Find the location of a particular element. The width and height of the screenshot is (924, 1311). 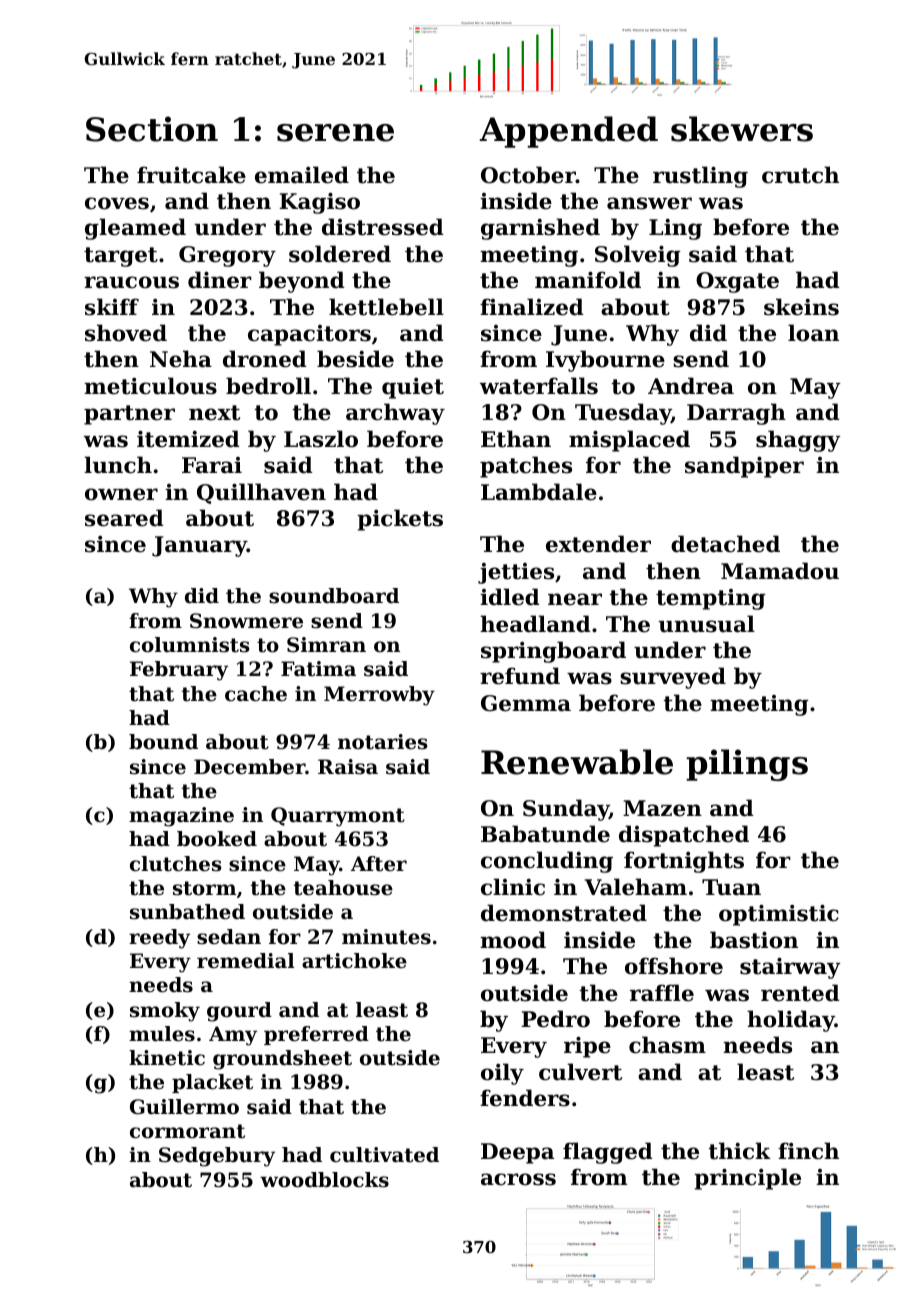

Section is located at coordinates (152, 129).
